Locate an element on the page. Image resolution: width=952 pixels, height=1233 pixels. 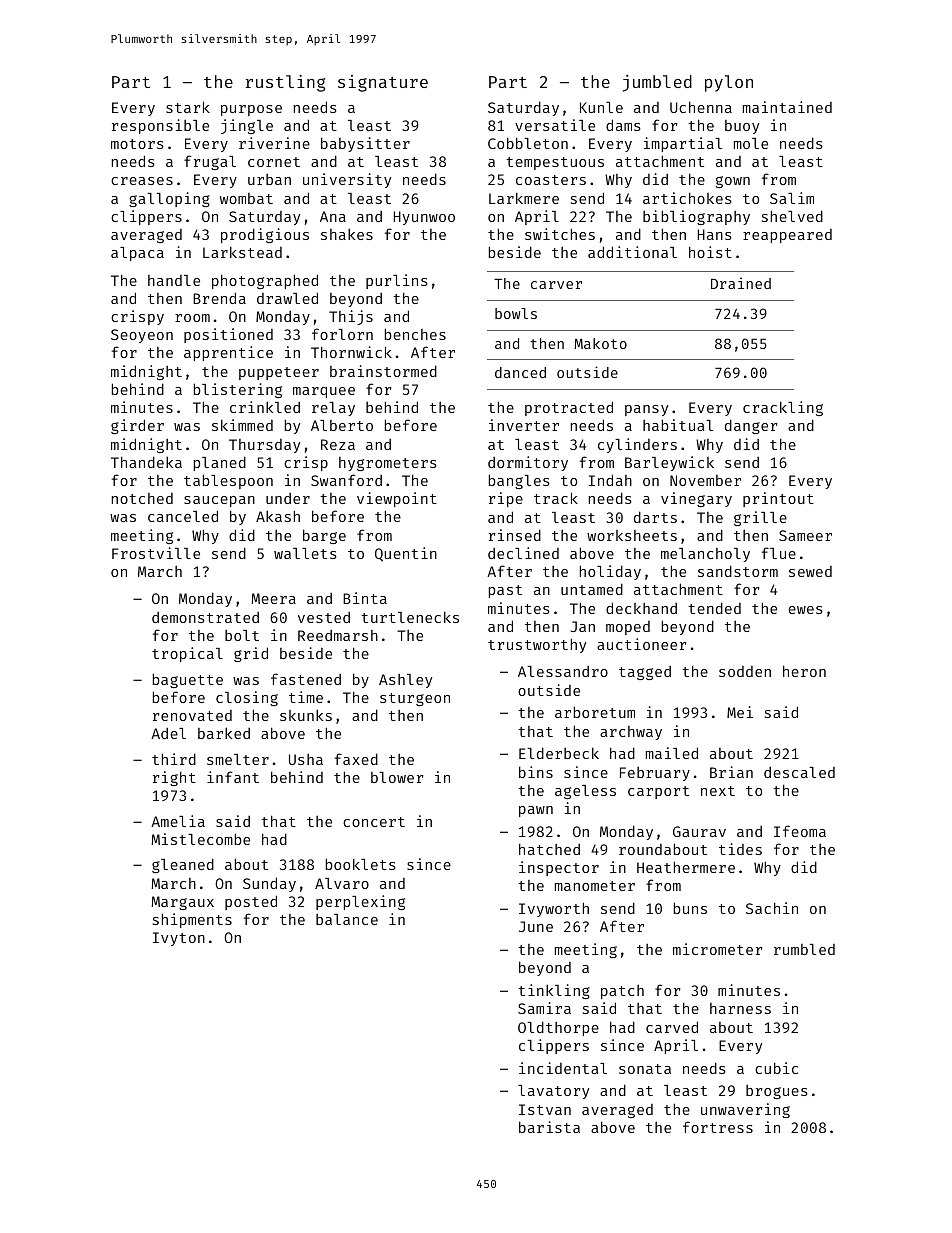
Frostville is located at coordinates (156, 553).
